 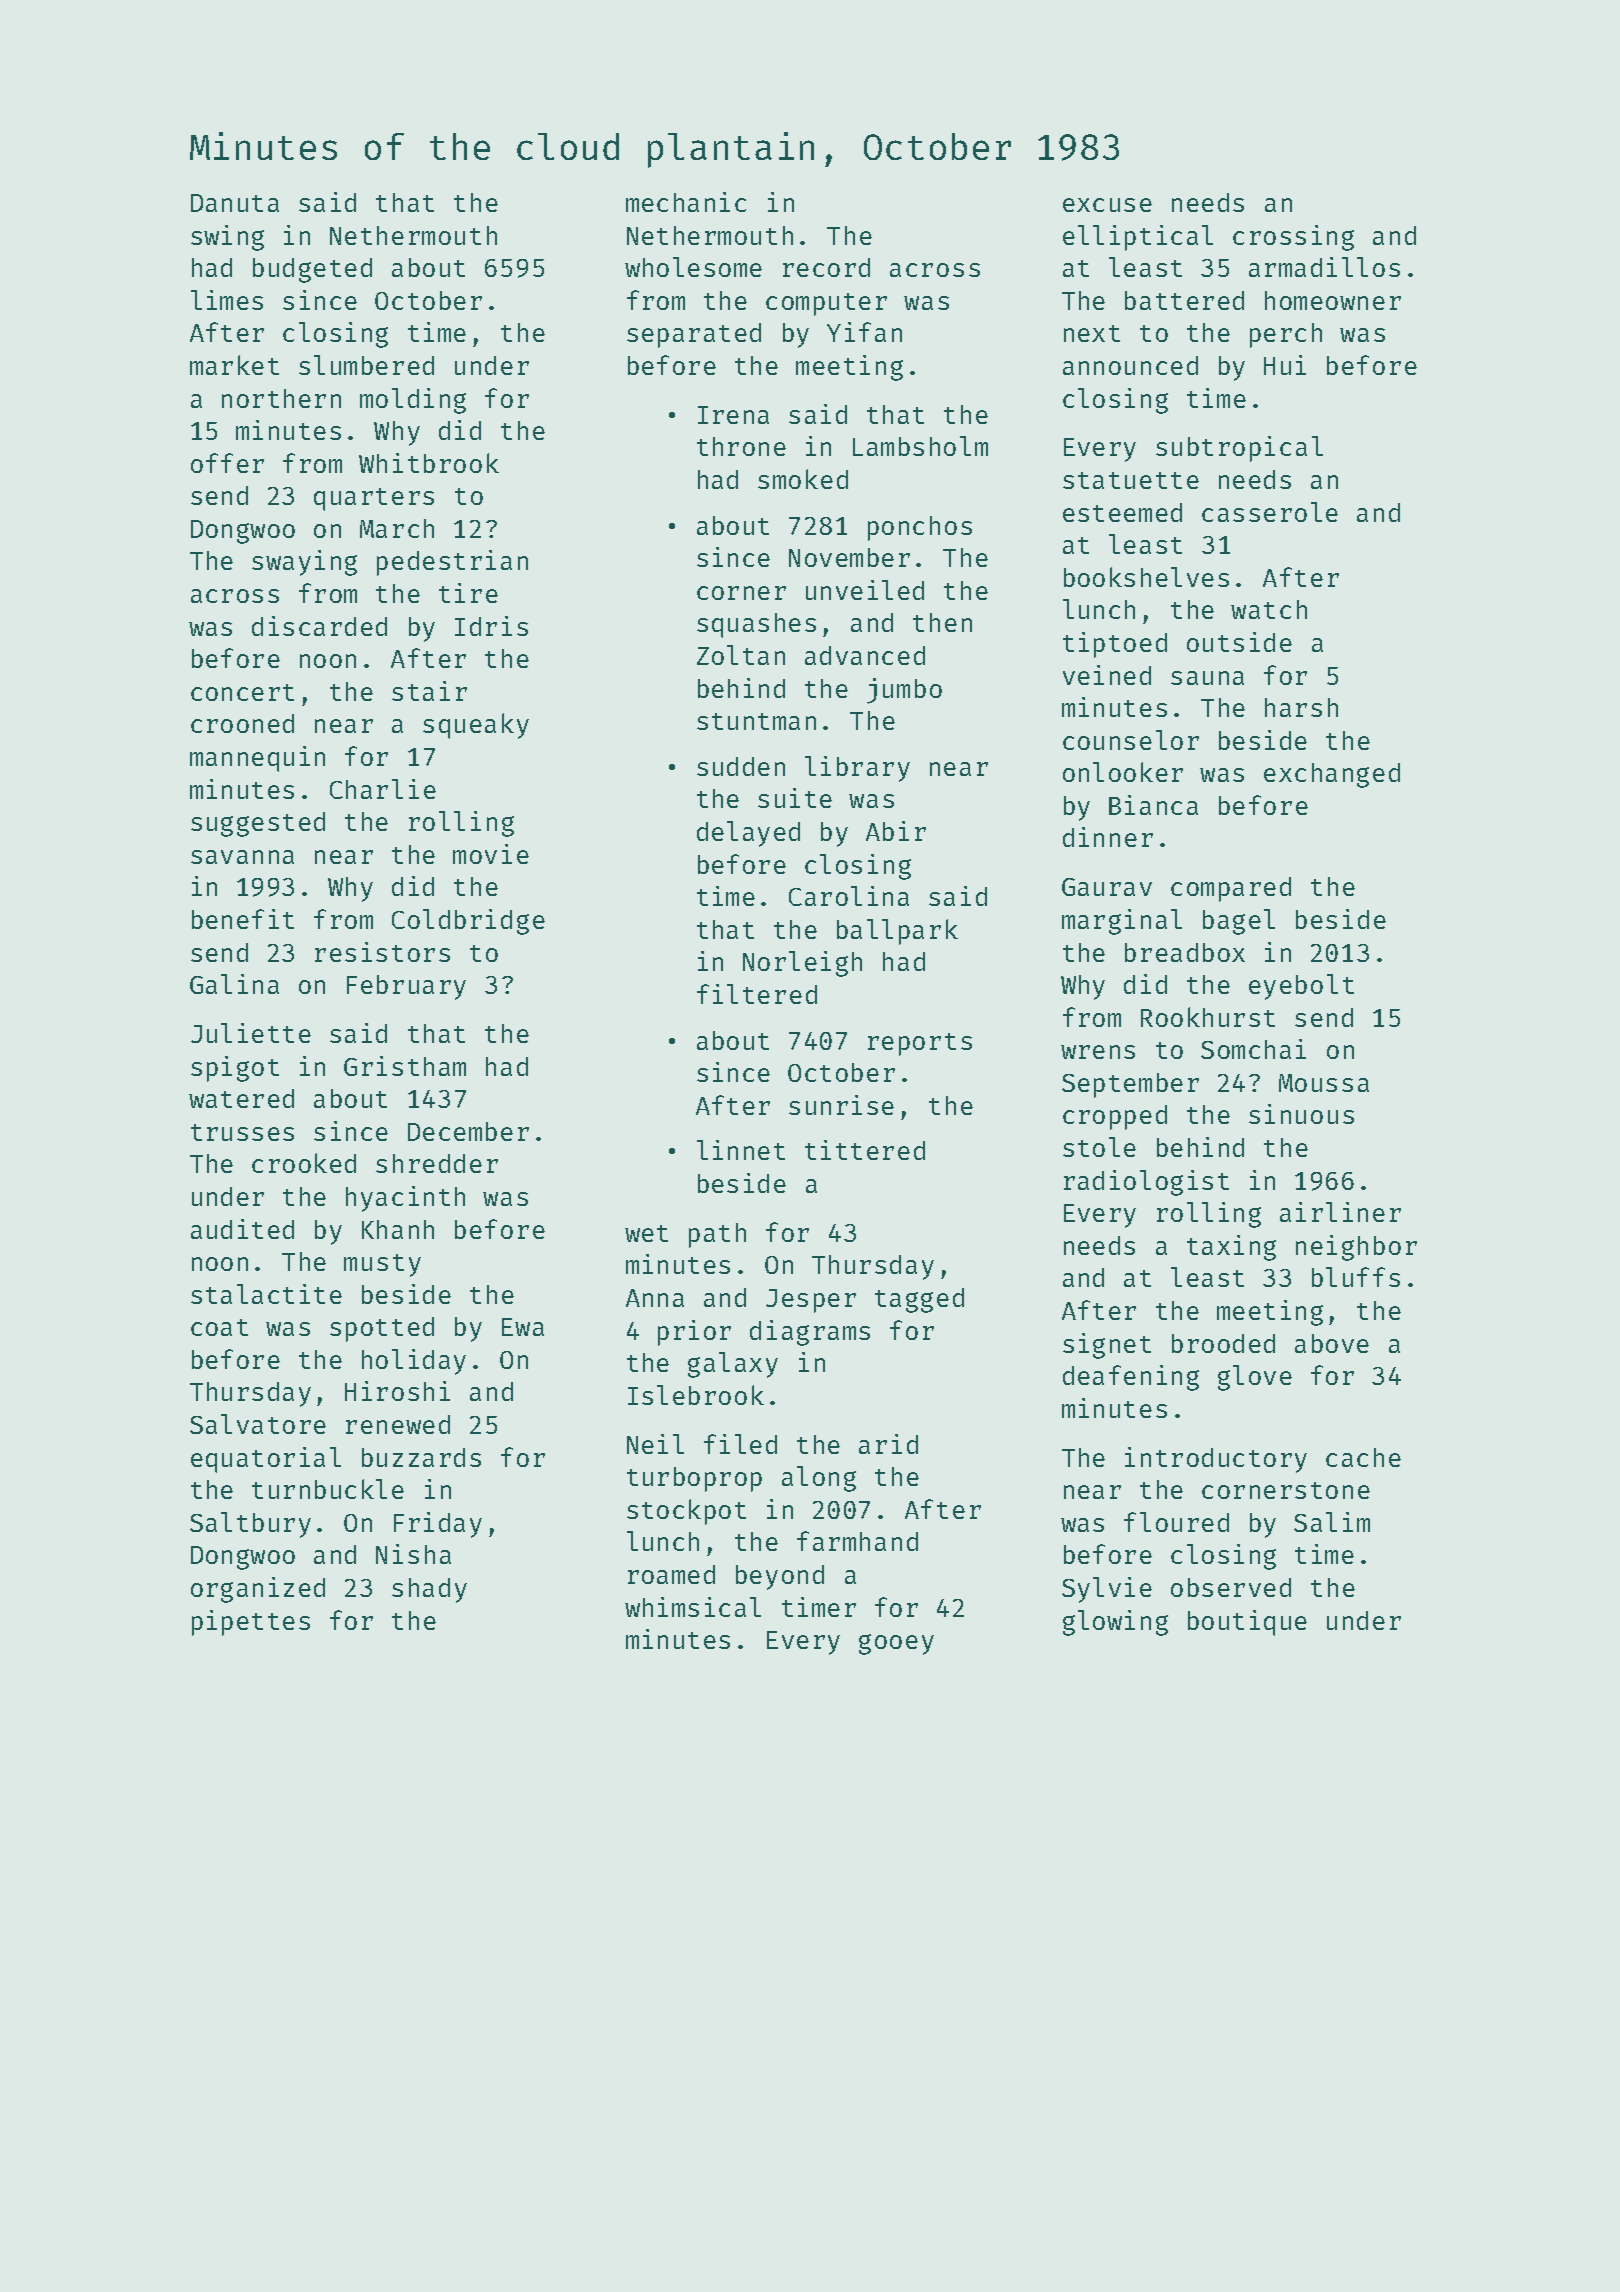 I want to click on tagged, so click(x=919, y=1300).
